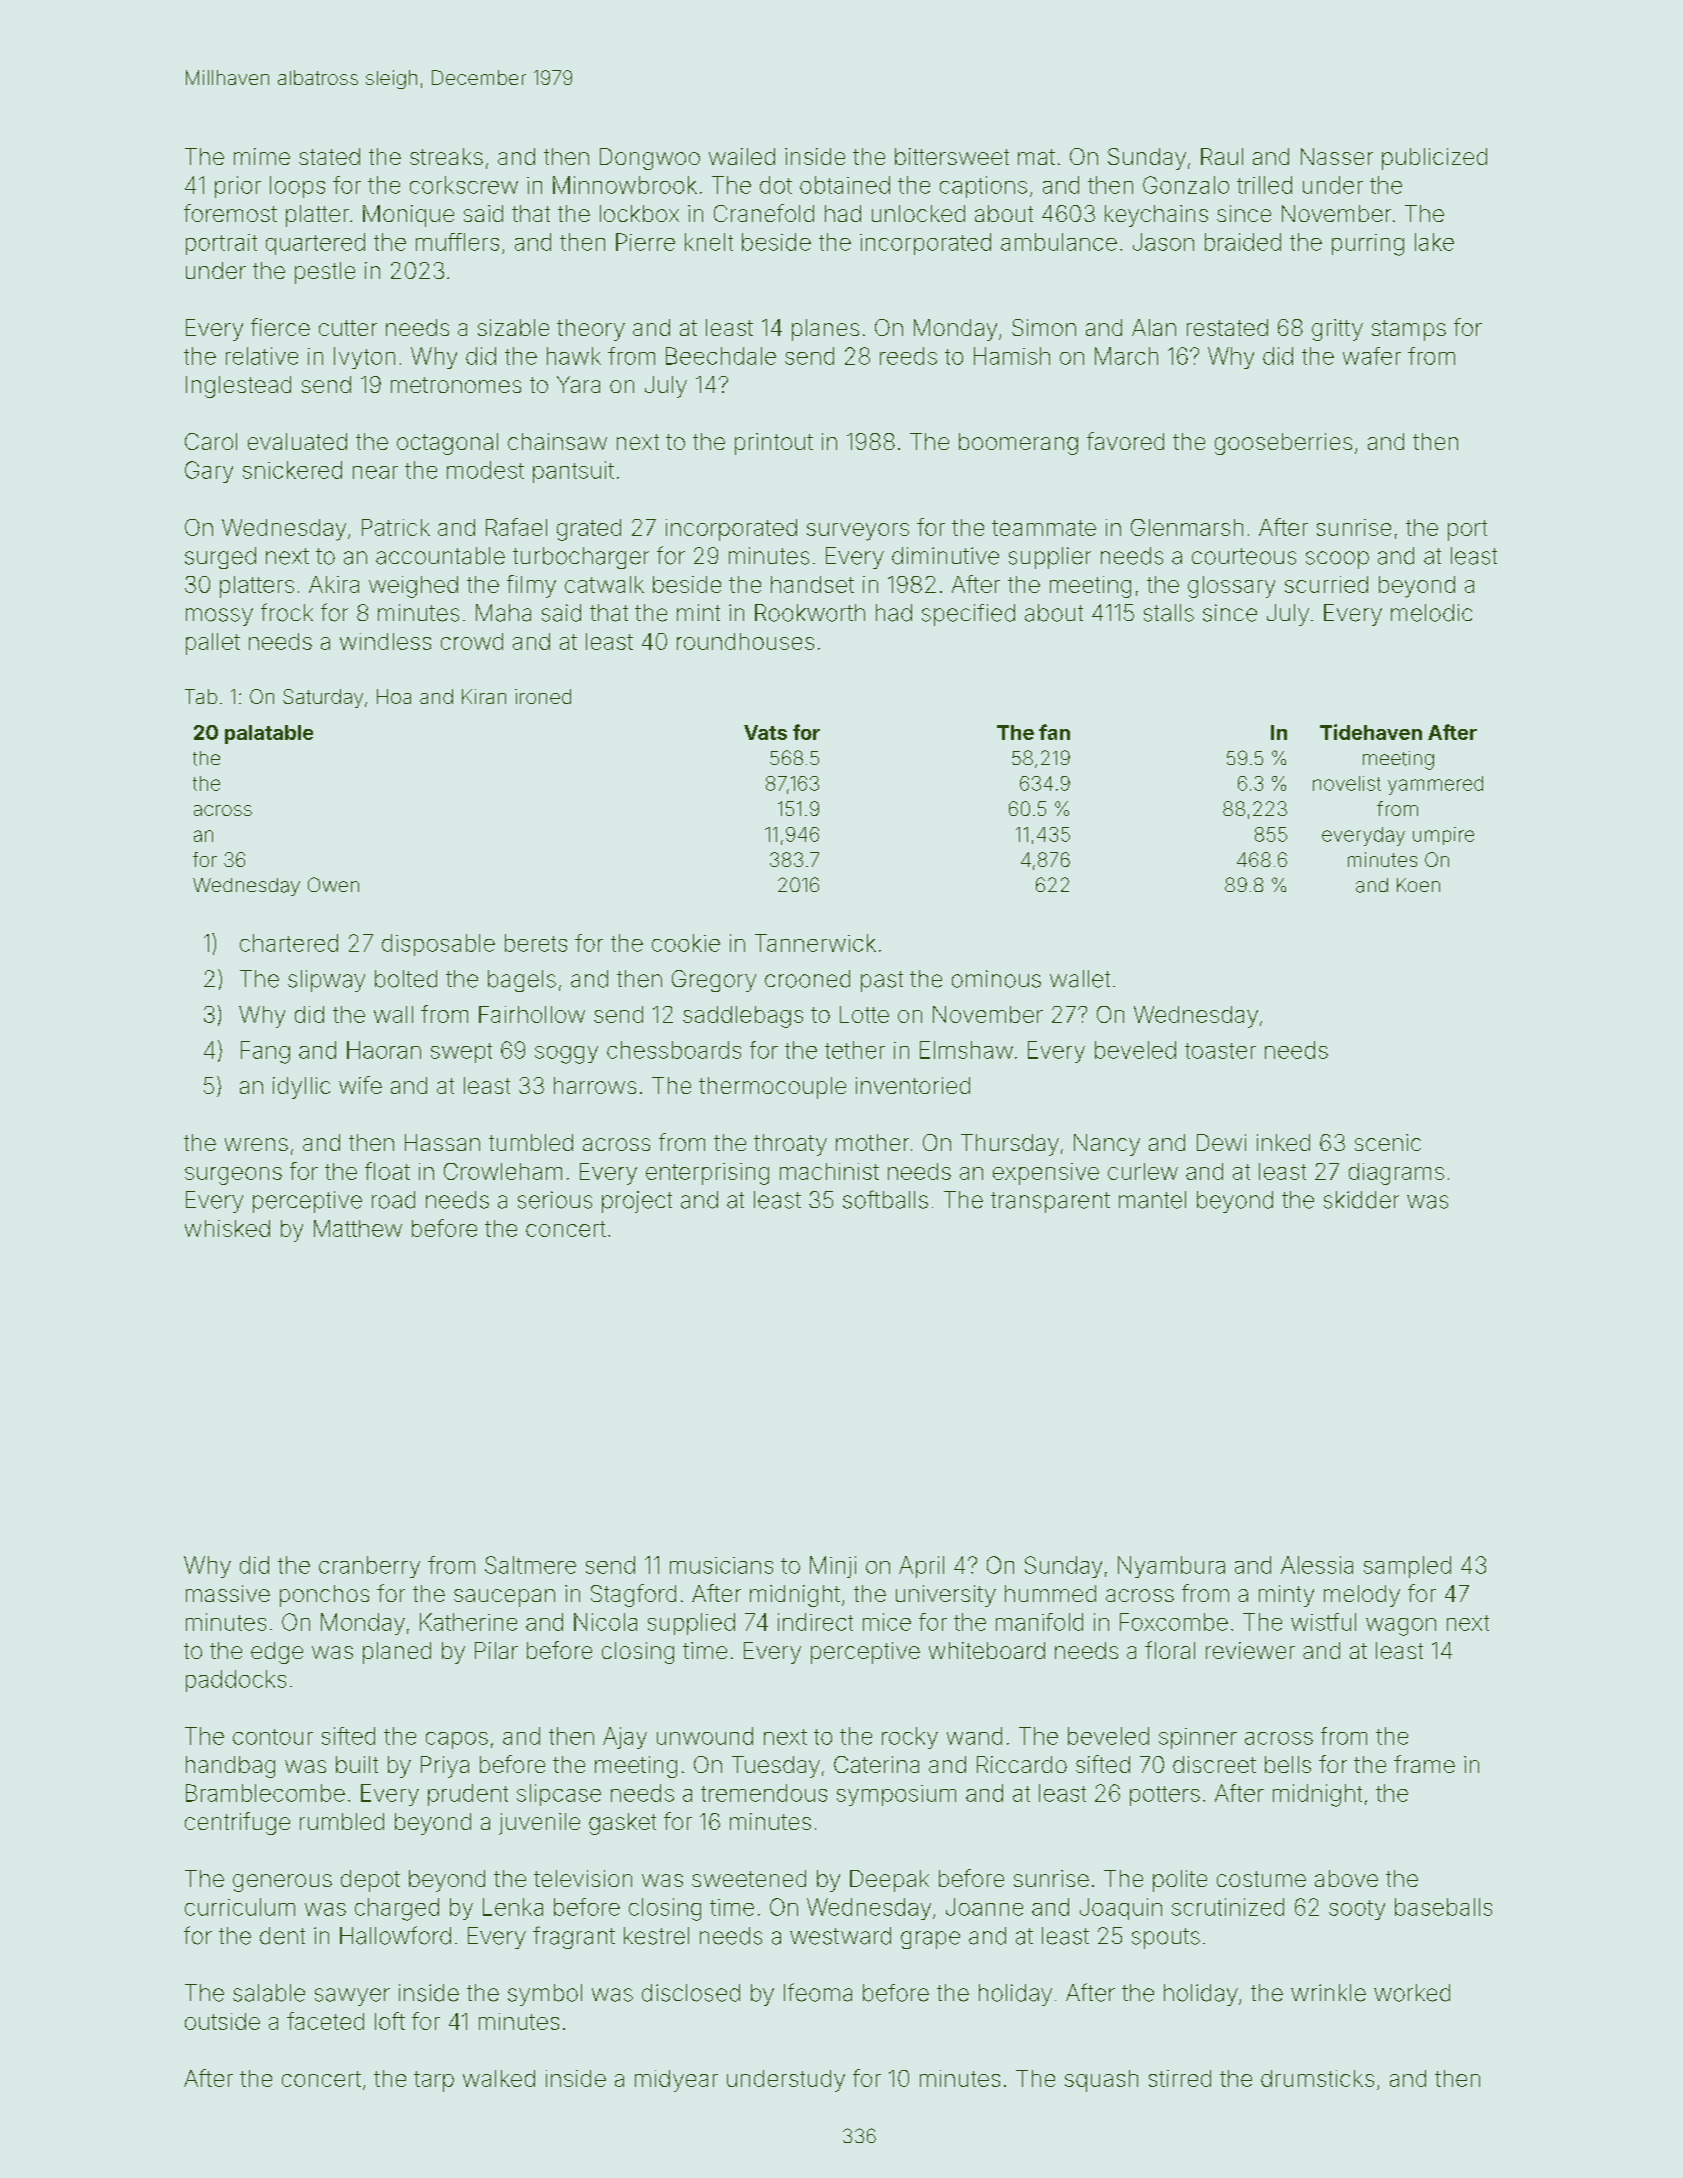 The image size is (1683, 2178). What do you see at coordinates (1243, 242) in the page?
I see `braided` at bounding box center [1243, 242].
